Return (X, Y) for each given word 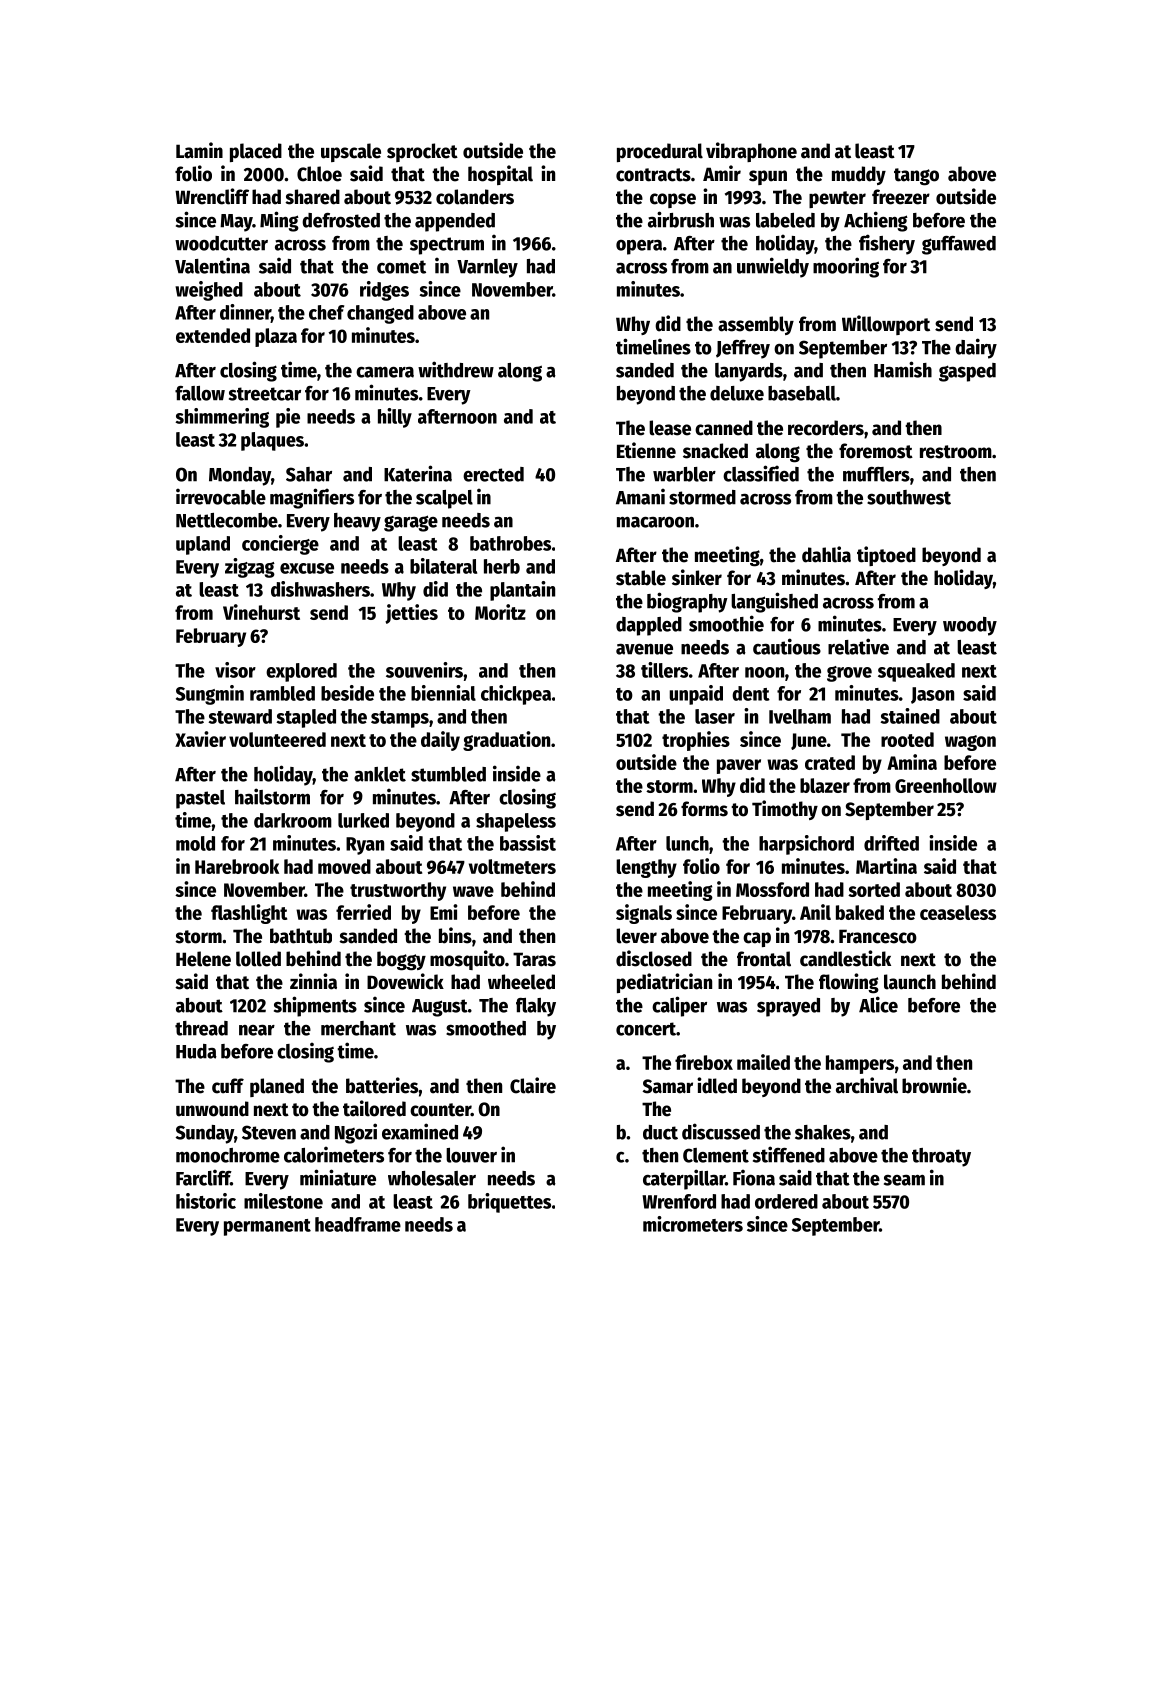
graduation (506, 741)
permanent (267, 1227)
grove (849, 674)
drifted (891, 843)
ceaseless (958, 912)
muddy (859, 175)
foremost (876, 451)
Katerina (418, 473)
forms (704, 809)
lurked (363, 820)
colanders (475, 197)
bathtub (301, 936)
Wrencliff (212, 196)
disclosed (654, 958)
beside (347, 693)
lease (670, 428)
